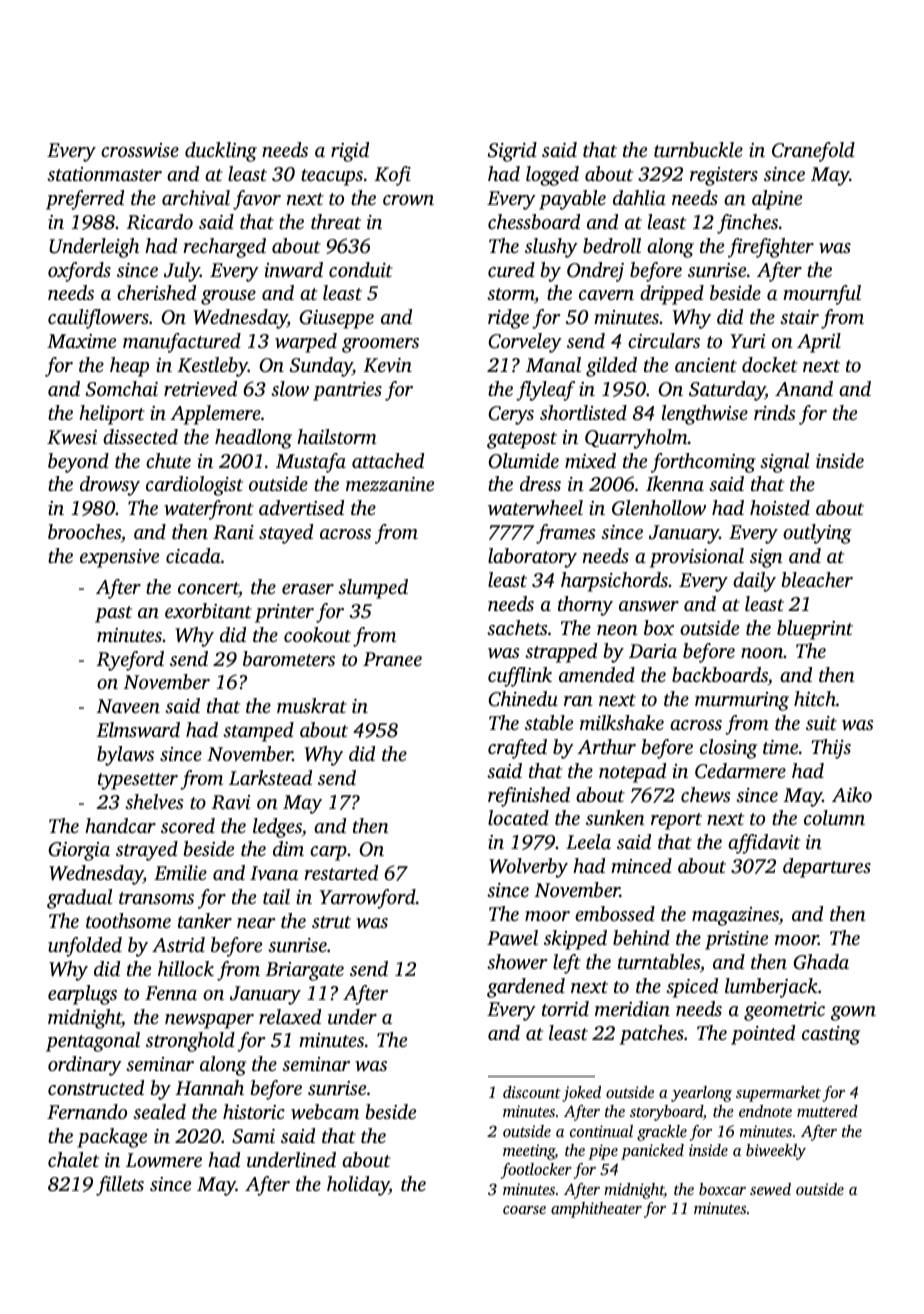 The height and width of the document is (1314, 924). What do you see at coordinates (233, 532) in the document?
I see `Rani` at bounding box center [233, 532].
